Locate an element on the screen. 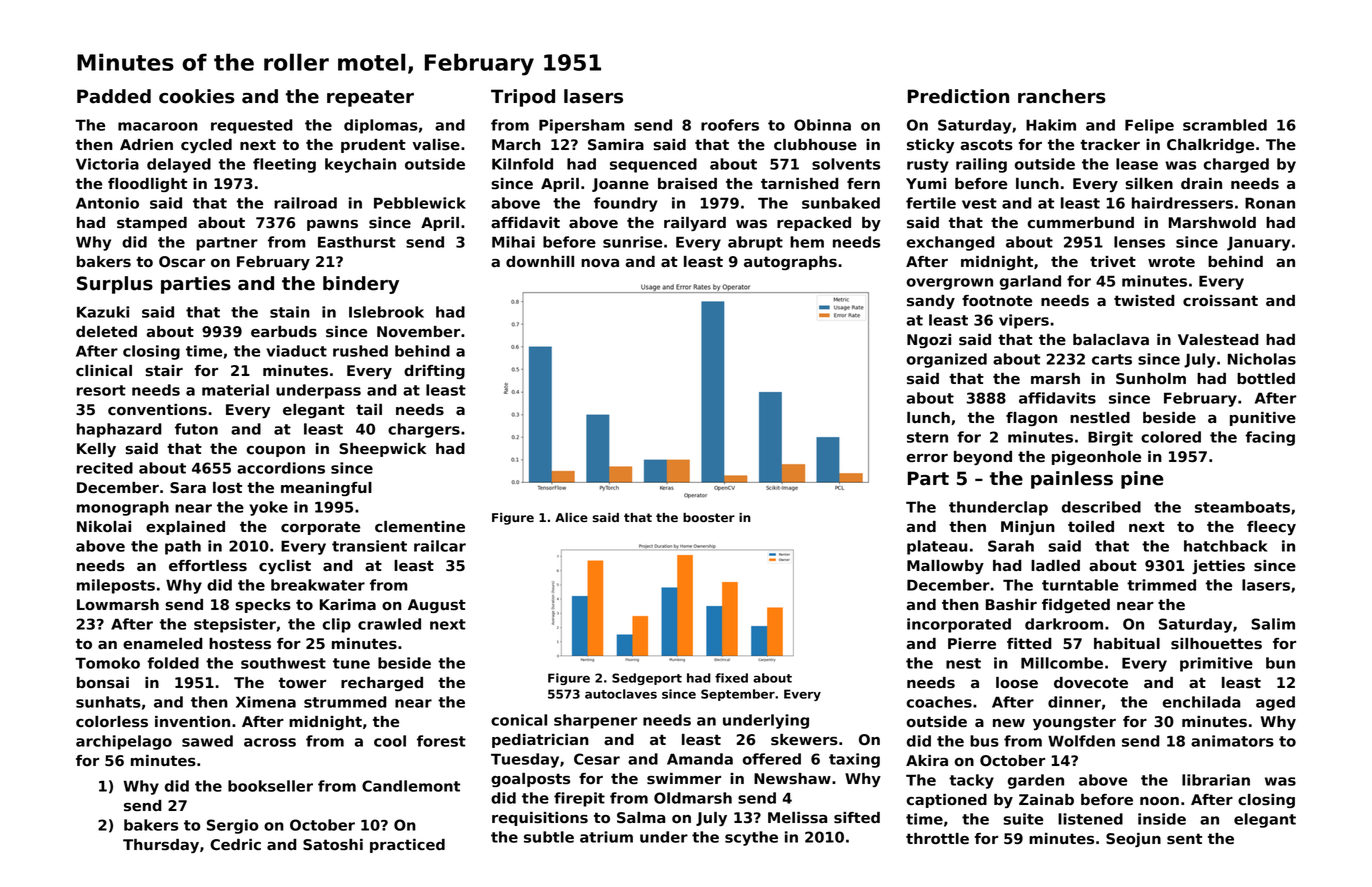  Padded is located at coordinates (114, 96).
